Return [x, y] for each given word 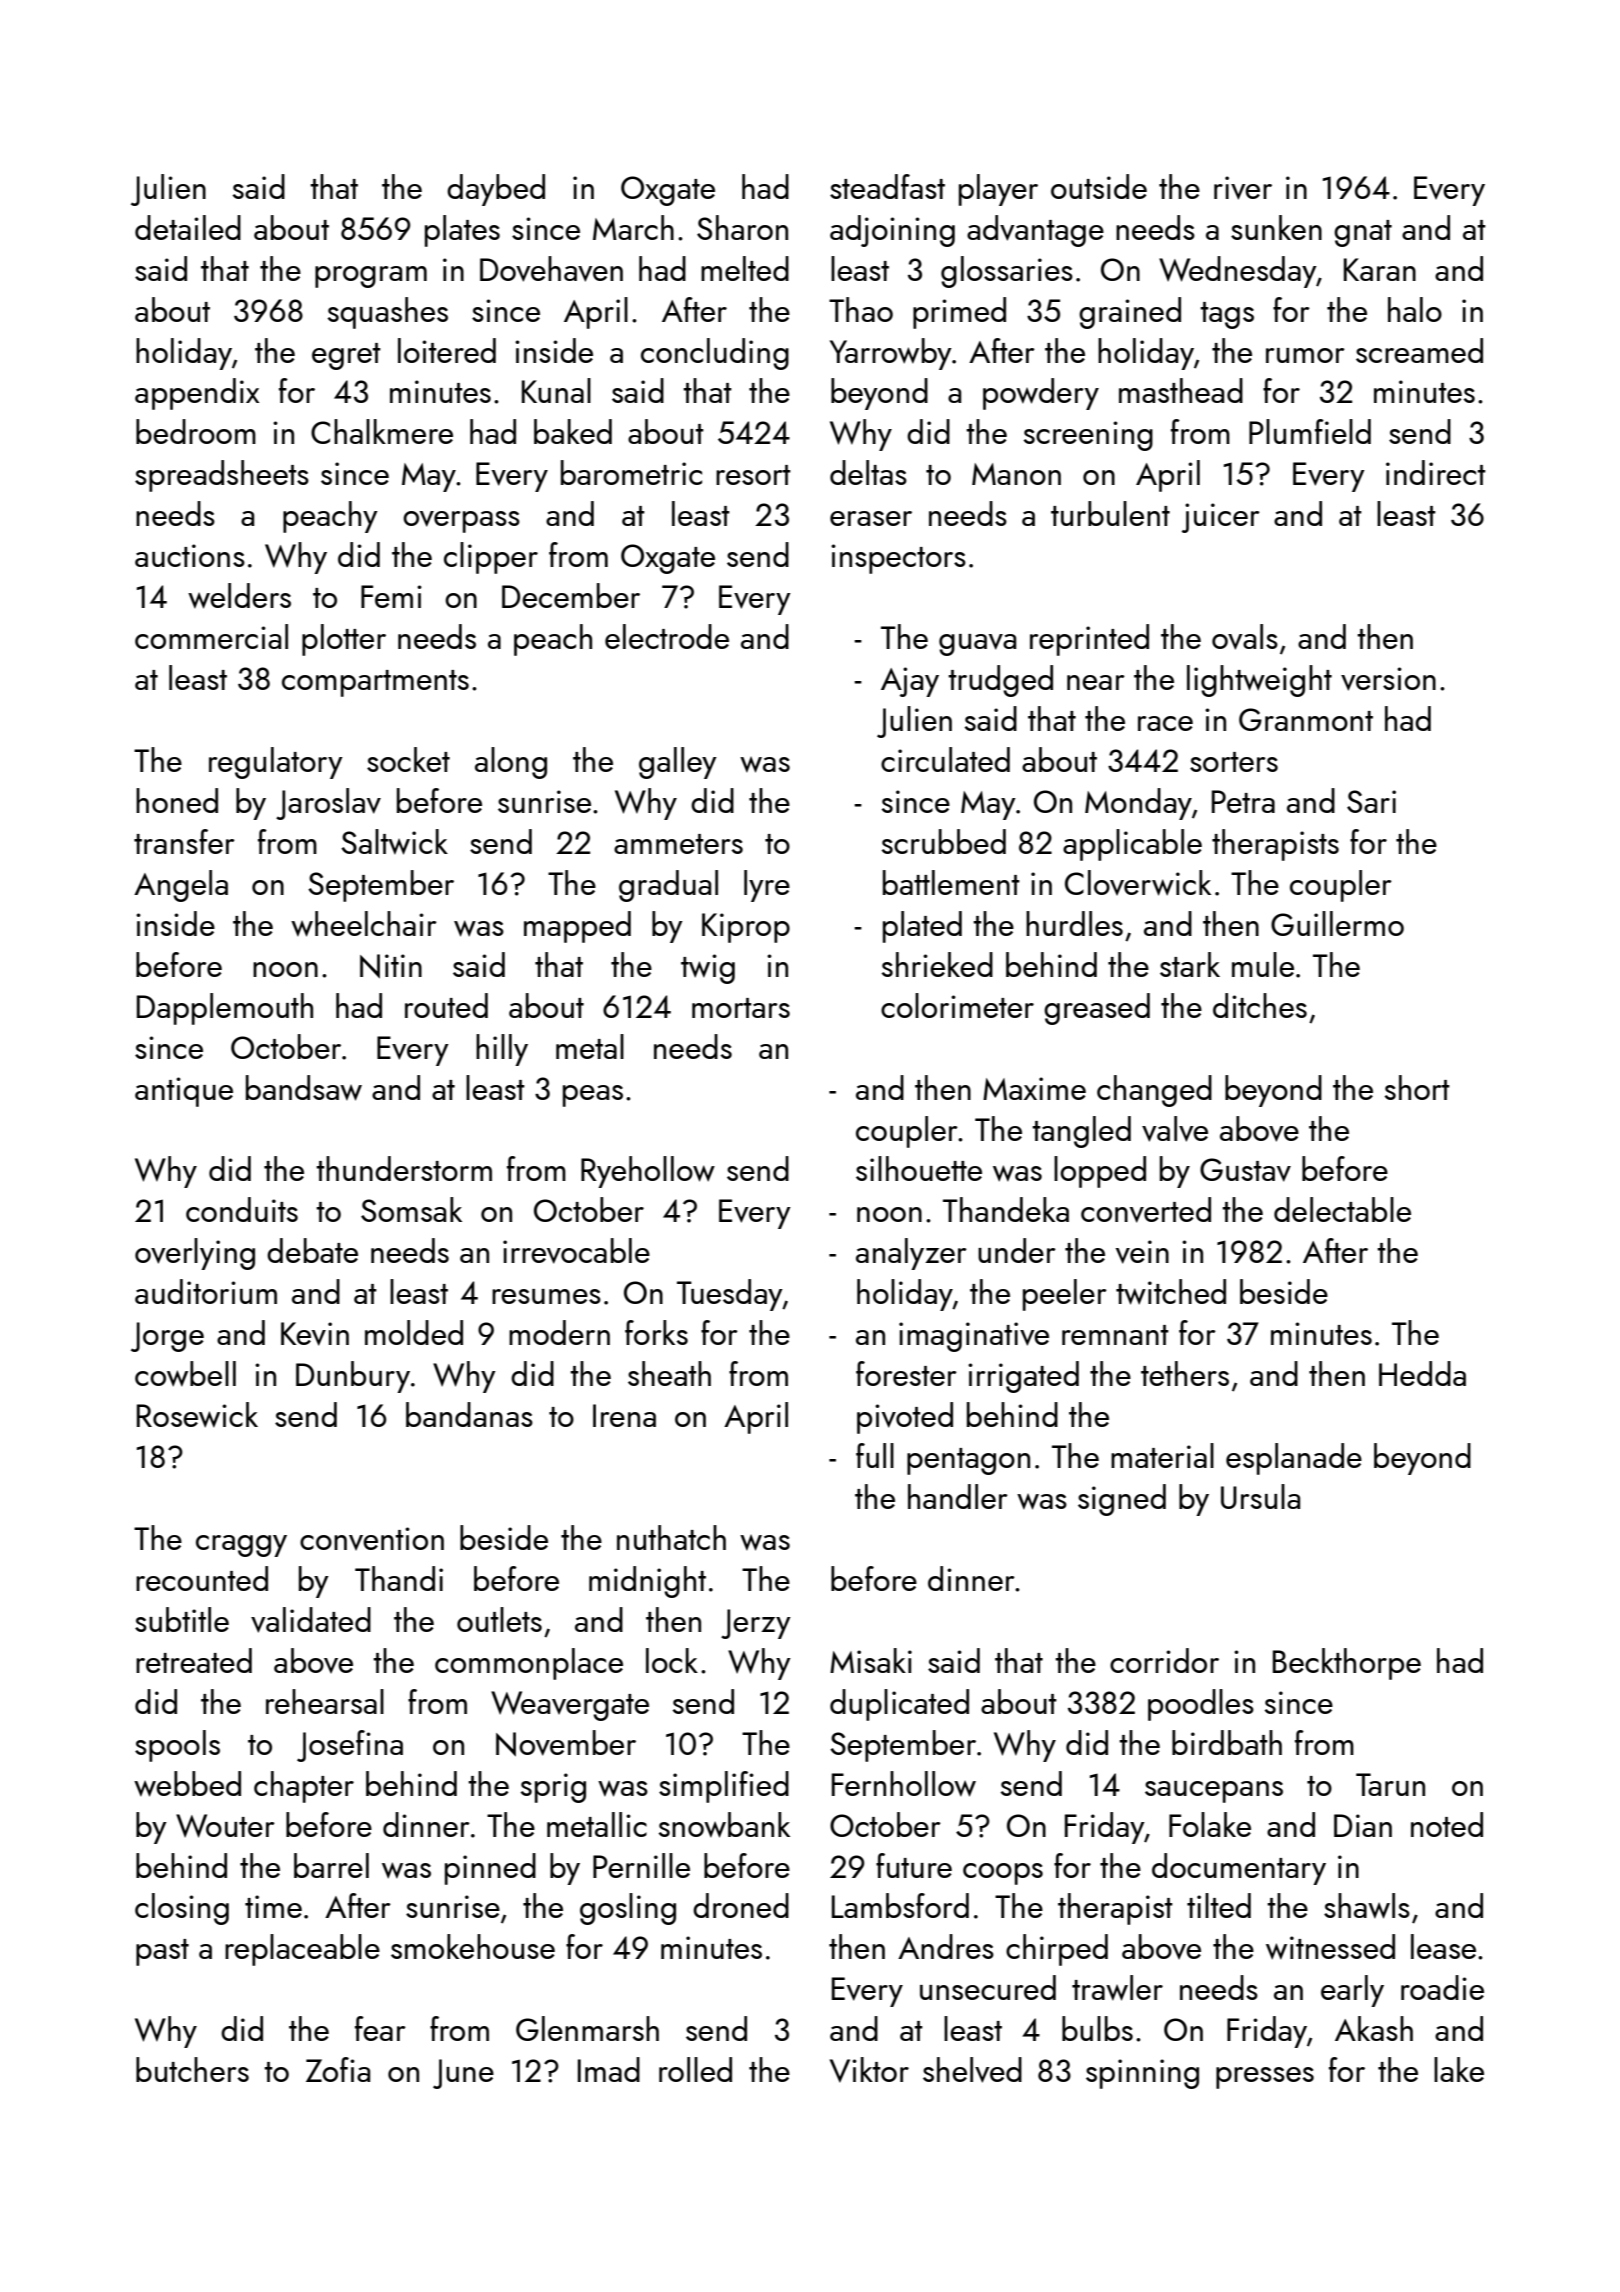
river [1243, 188]
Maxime [1034, 1088]
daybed [496, 190]
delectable [1342, 1209]
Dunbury [353, 1377]
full [875, 1455]
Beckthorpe [1347, 1664]
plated [922, 927]
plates [462, 231]
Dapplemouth [225, 1009]
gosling [628, 1909]
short [1417, 1087]
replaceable [302, 1950]
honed [177, 800]
